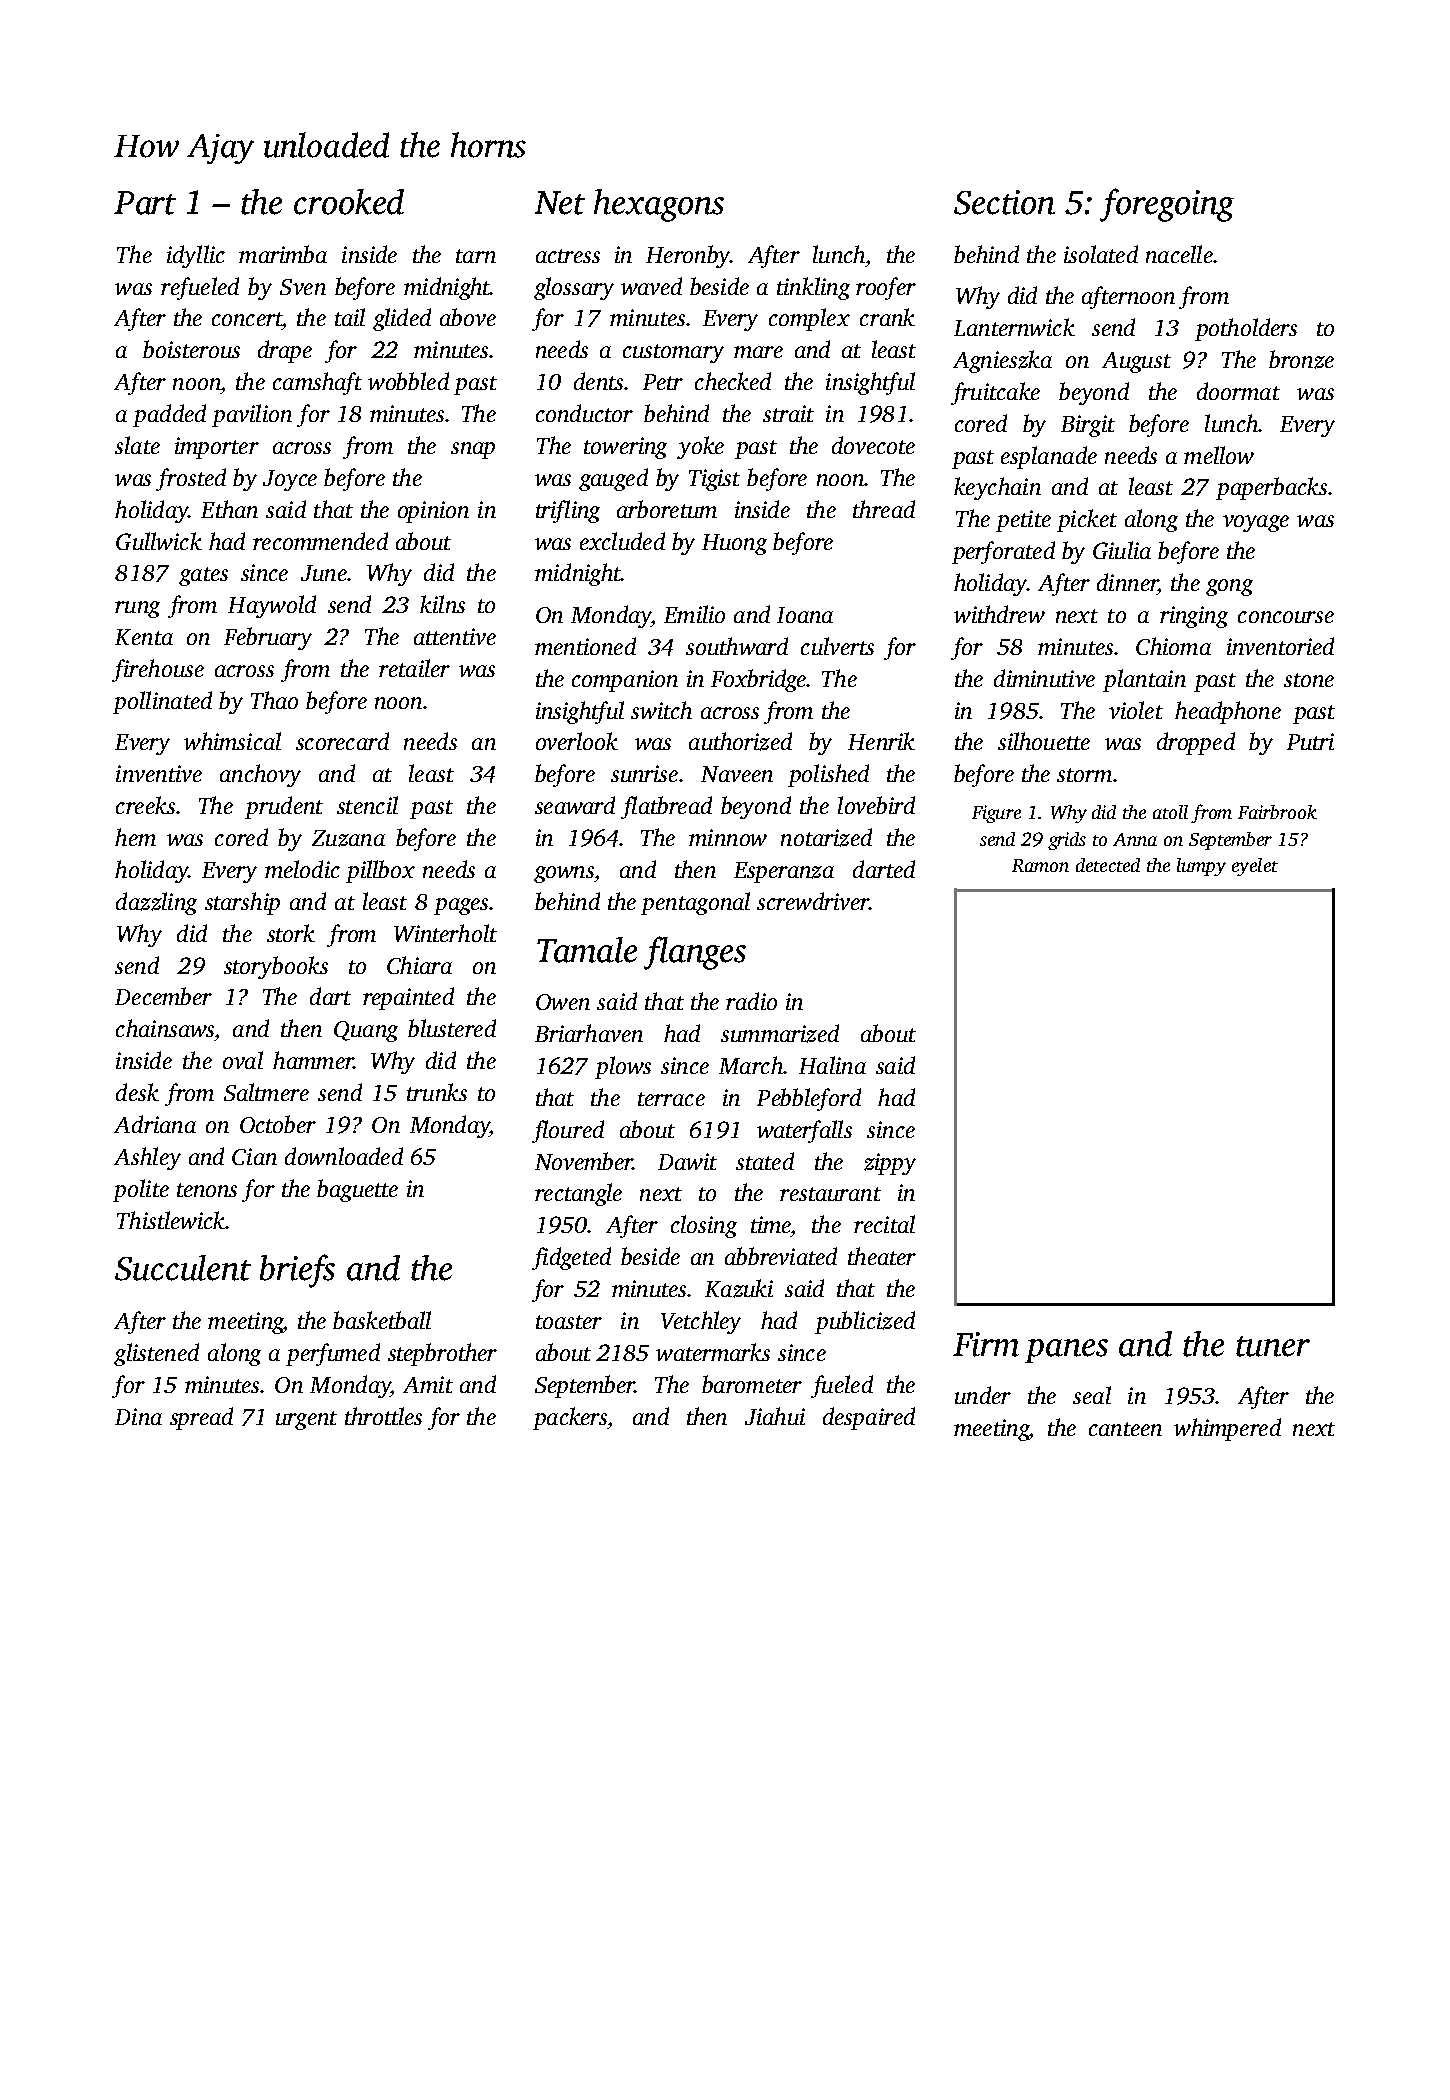  I want to click on Dina, so click(138, 1416).
